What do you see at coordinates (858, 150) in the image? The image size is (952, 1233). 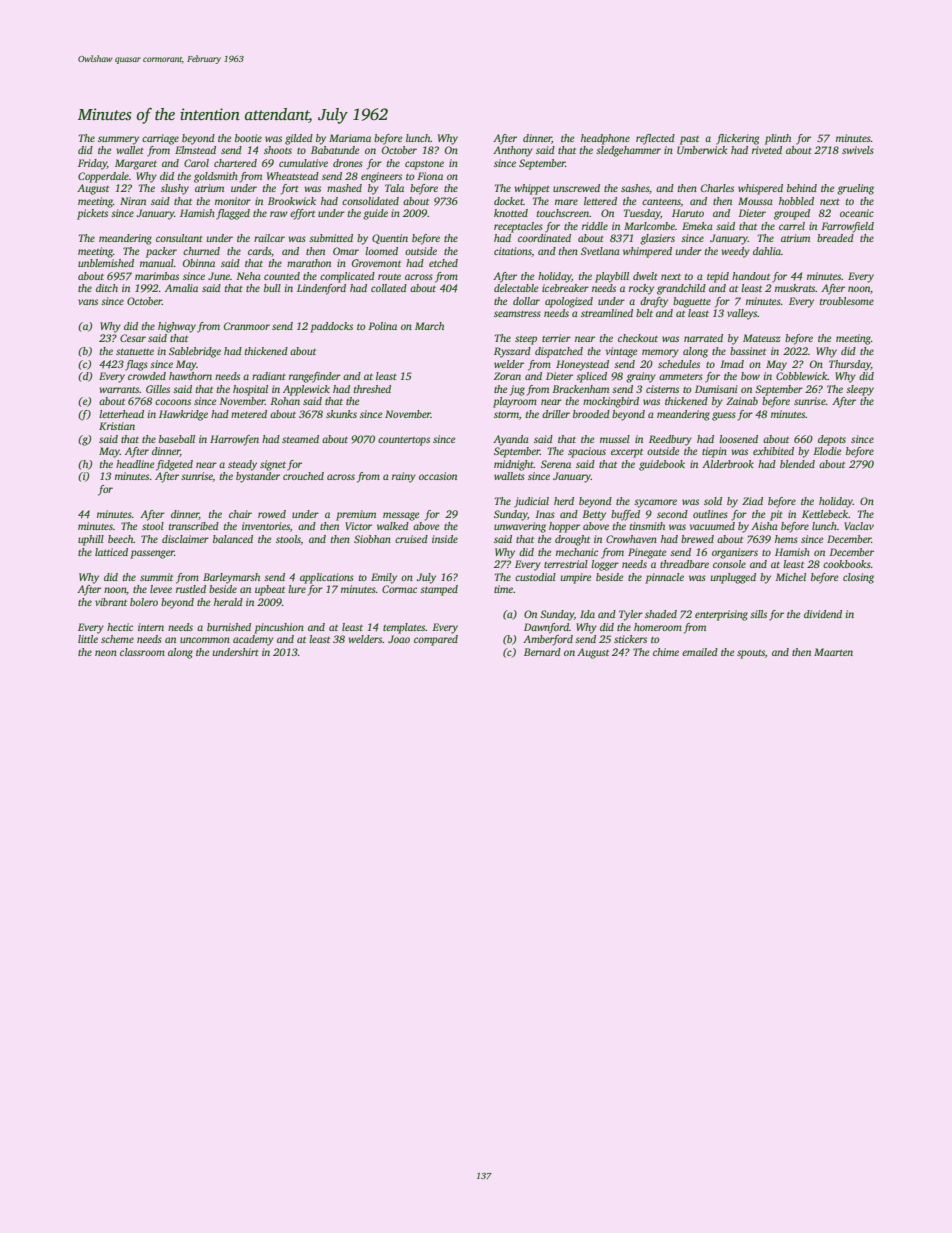 I see `swivels` at bounding box center [858, 150].
